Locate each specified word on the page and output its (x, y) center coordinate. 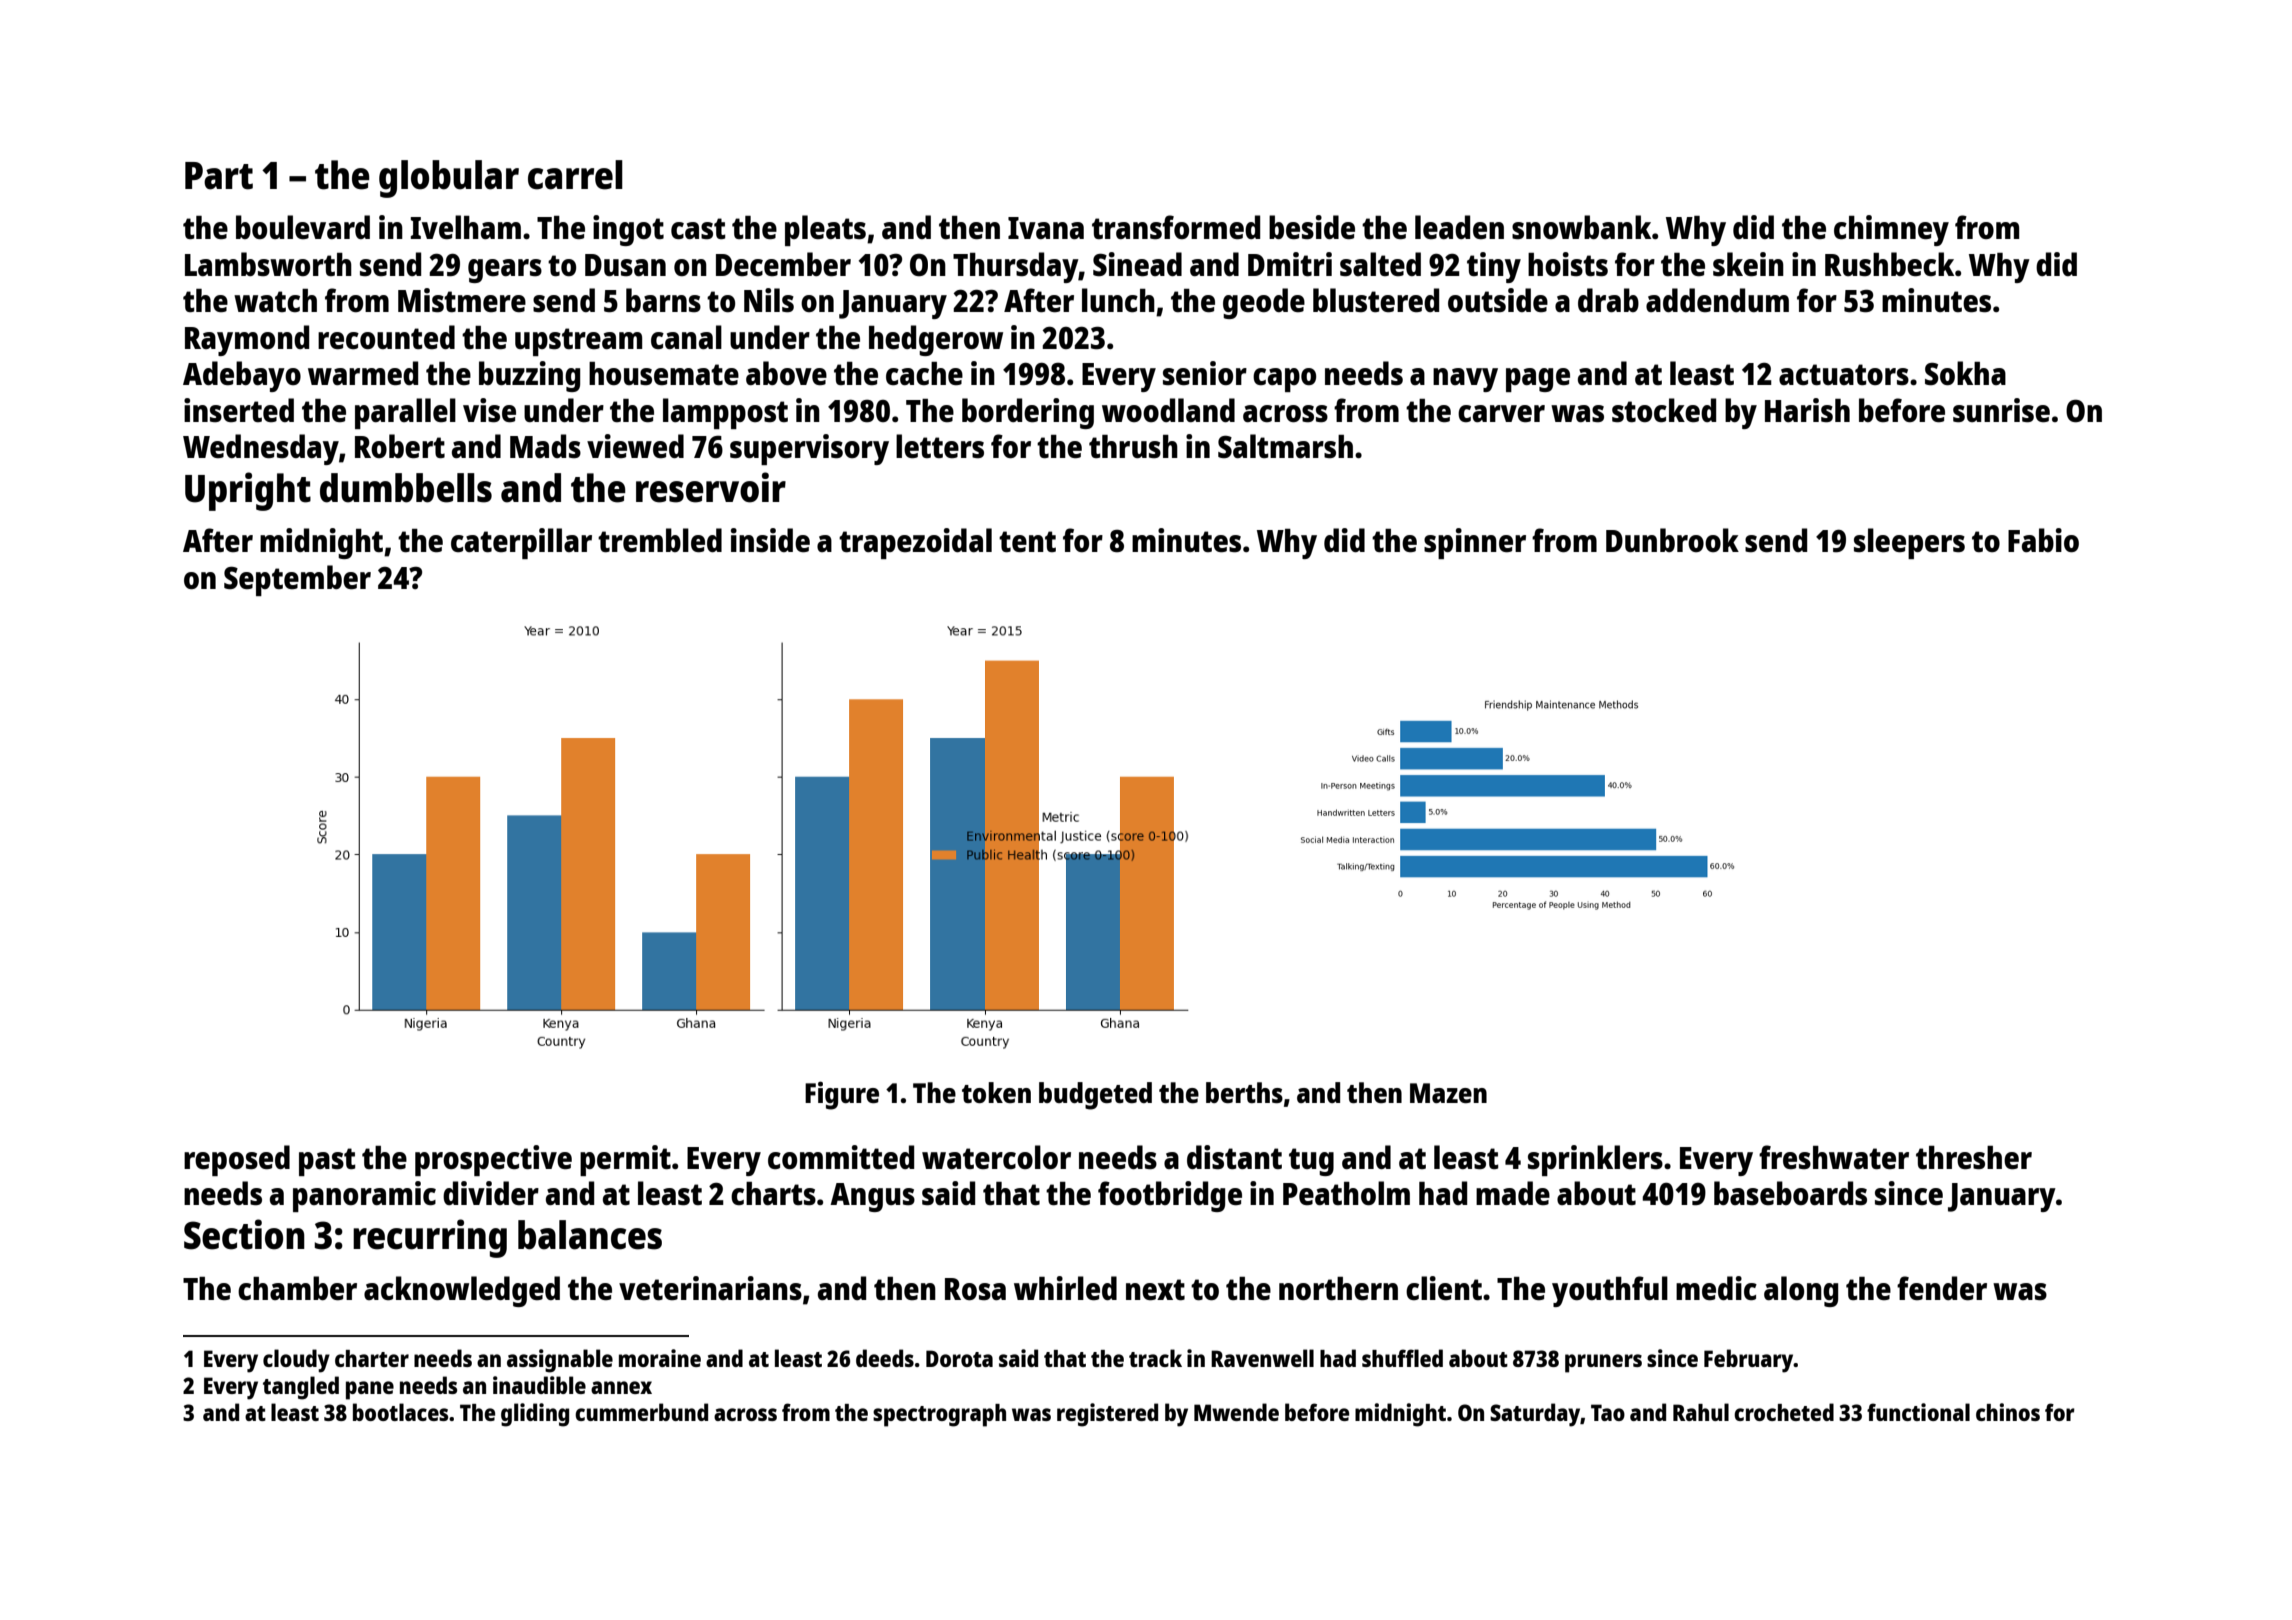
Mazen (1448, 1093)
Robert (400, 446)
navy (1465, 380)
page (1538, 380)
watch (275, 300)
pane (370, 1390)
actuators (1844, 374)
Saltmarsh (1285, 446)
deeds (885, 1358)
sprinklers (1595, 1160)
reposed (237, 1160)
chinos (2008, 1412)
